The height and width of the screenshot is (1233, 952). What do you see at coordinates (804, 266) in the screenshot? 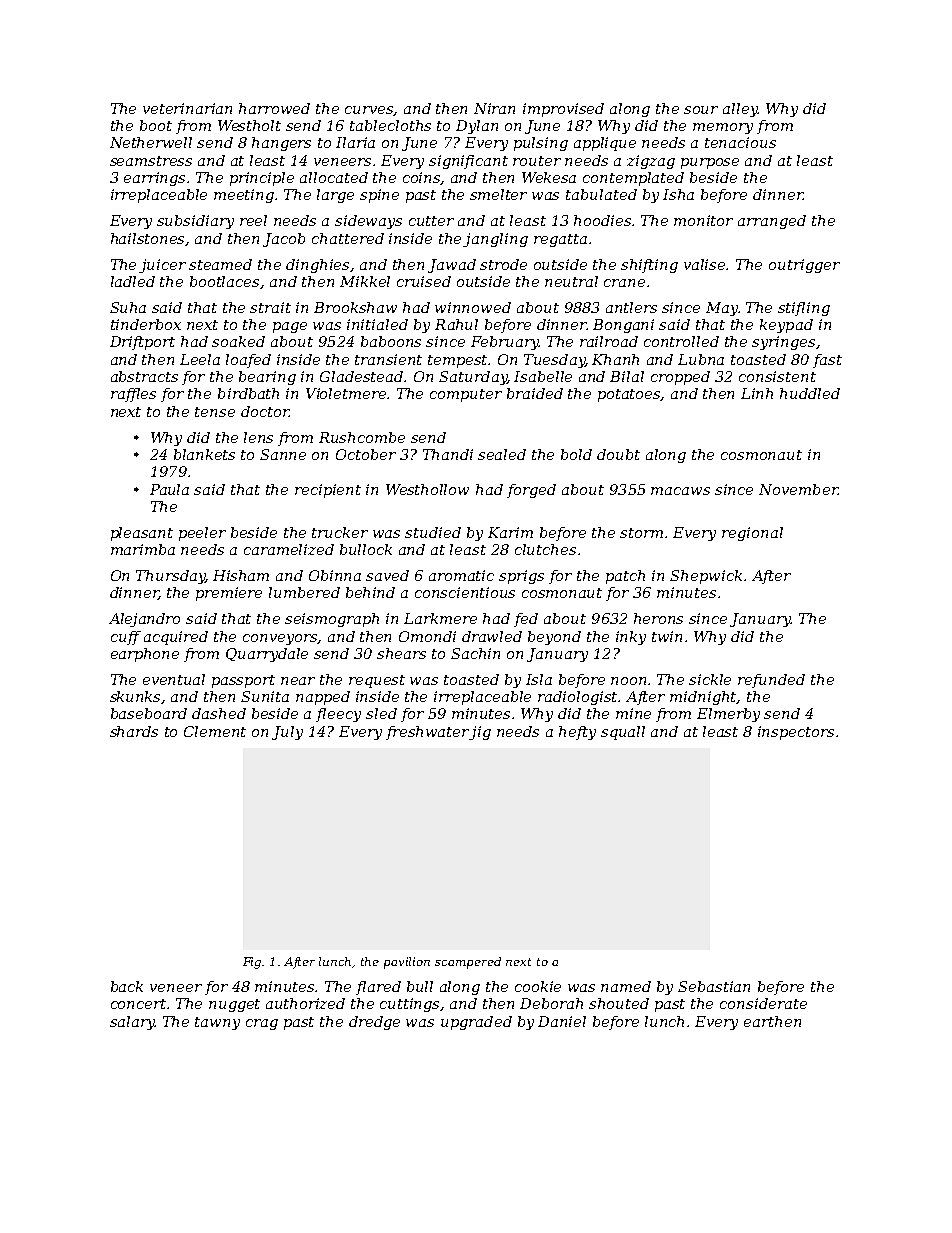
I see `outrigger` at bounding box center [804, 266].
